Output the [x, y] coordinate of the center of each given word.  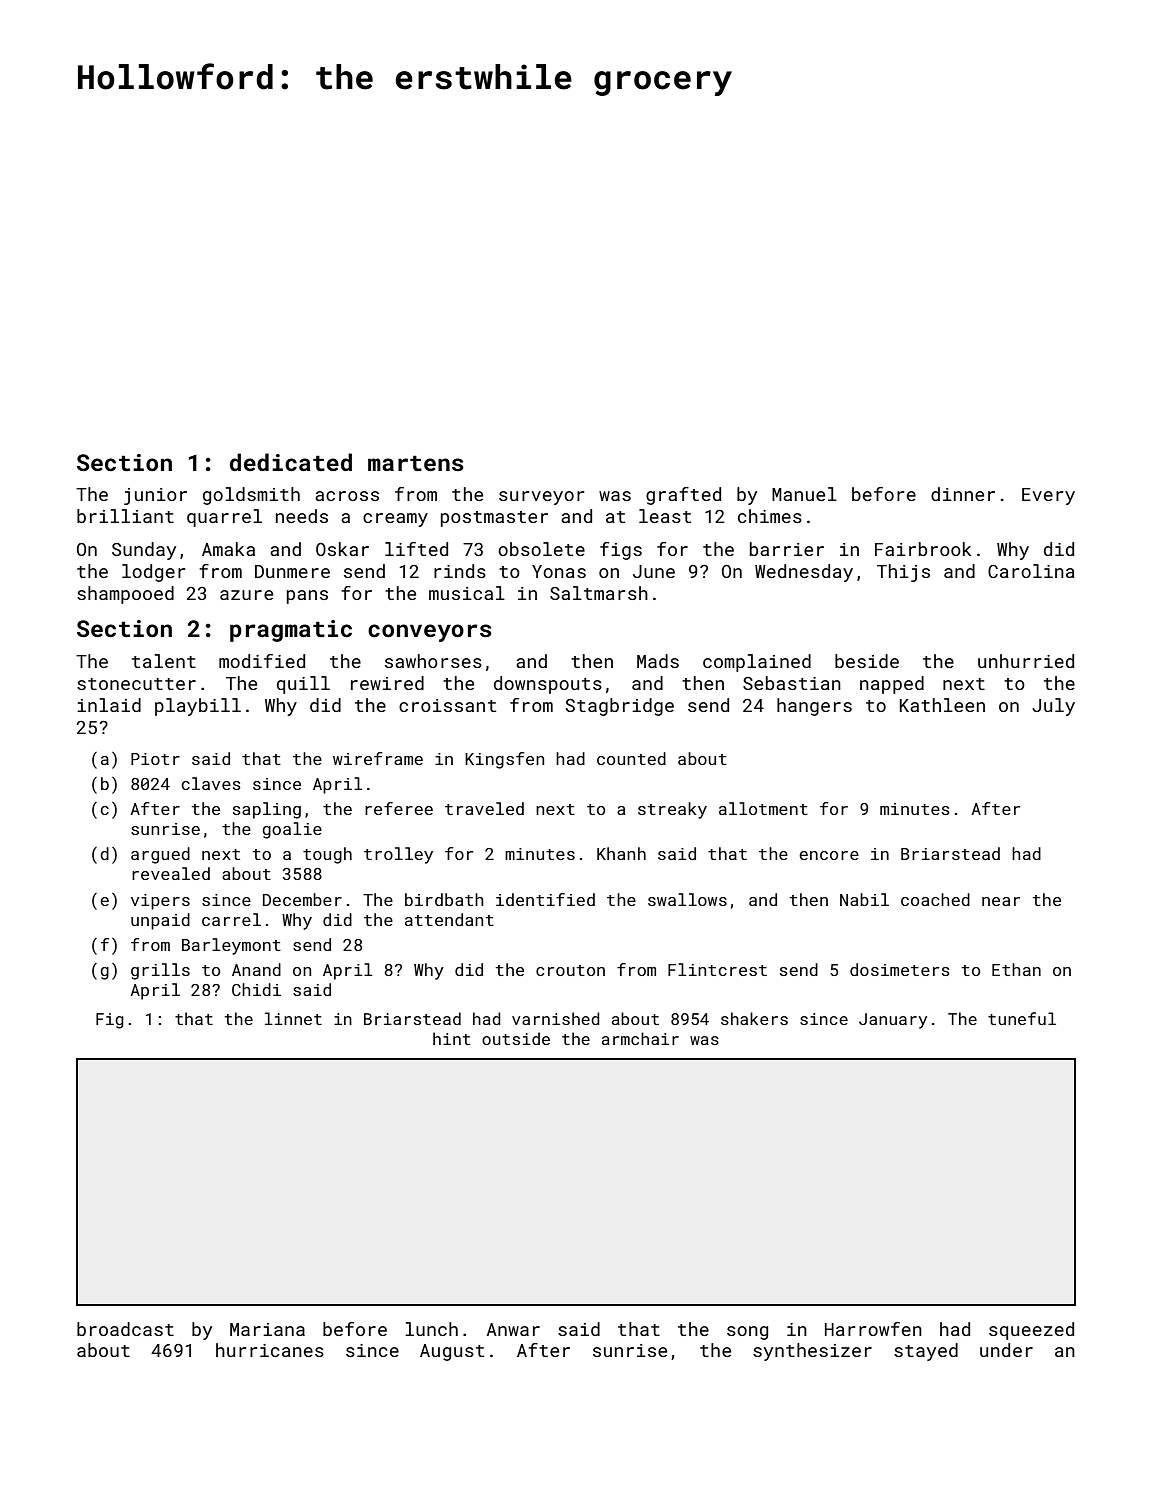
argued [160, 855]
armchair [640, 1038]
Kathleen [942, 705]
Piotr [155, 759]
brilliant [125, 516]
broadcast [125, 1329]
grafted [683, 496]
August [452, 1352]
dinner [963, 494]
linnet [293, 1018]
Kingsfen [504, 760]
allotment [763, 808]
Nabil [864, 899]
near [1001, 901]
